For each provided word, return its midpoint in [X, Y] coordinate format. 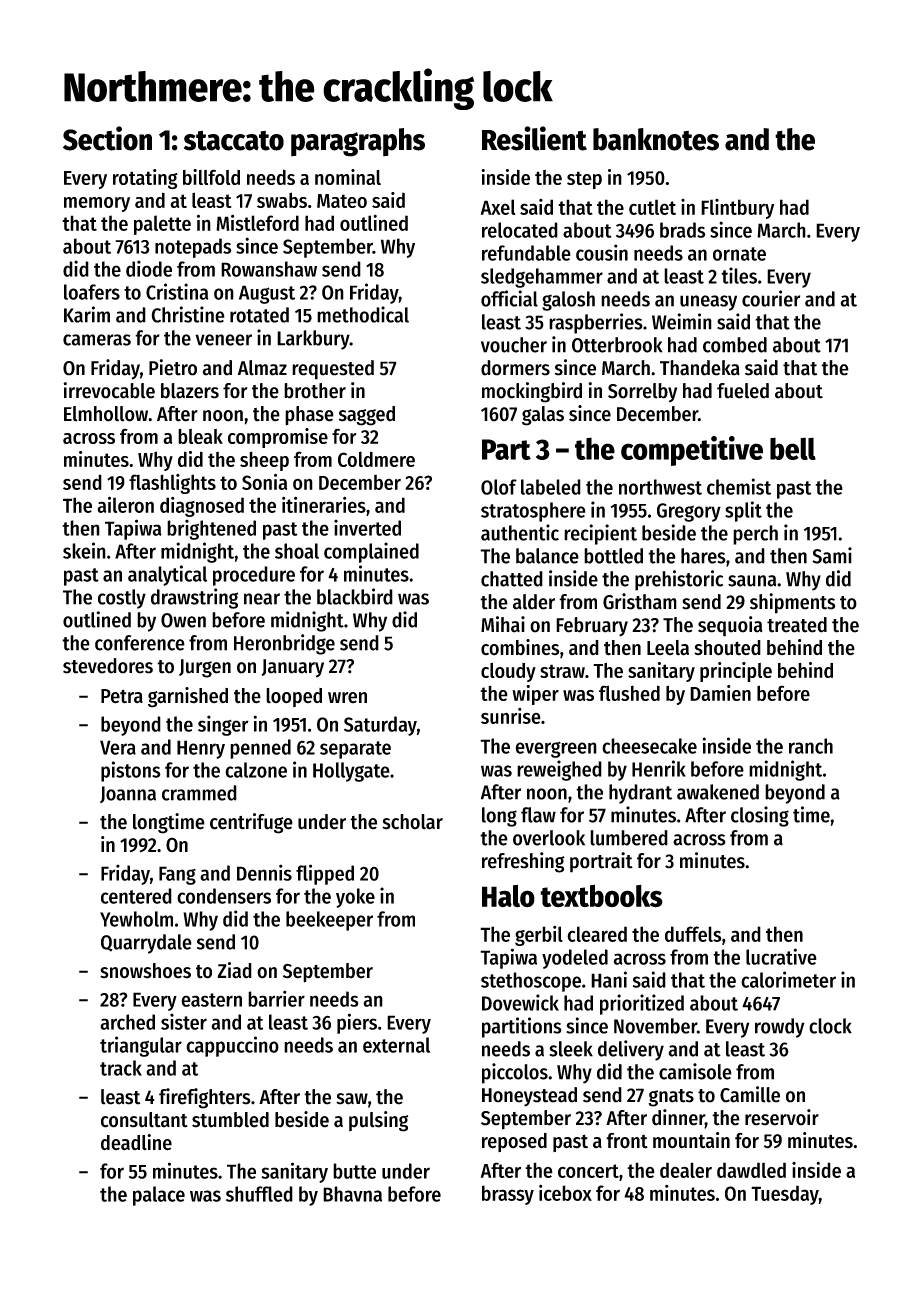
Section [107, 138]
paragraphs [358, 142]
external [396, 1045]
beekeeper [329, 921]
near [262, 599]
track [121, 1068]
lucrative [781, 956]
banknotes [656, 139]
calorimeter [788, 979]
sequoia [730, 626]
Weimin [682, 321]
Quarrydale [146, 944]
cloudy [508, 672]
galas [543, 416]
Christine [188, 314]
